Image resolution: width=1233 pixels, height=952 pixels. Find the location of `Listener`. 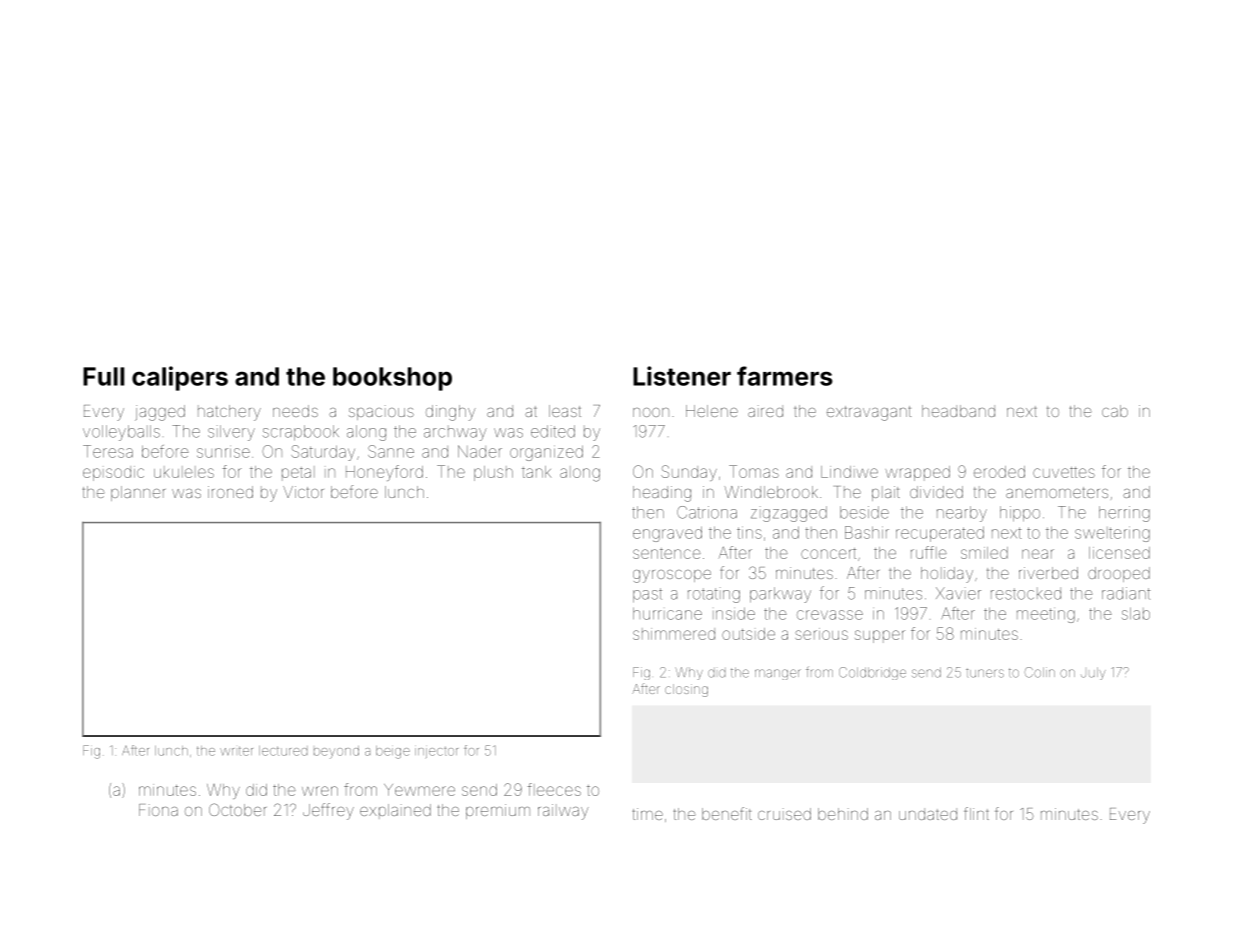

Listener is located at coordinates (682, 376).
